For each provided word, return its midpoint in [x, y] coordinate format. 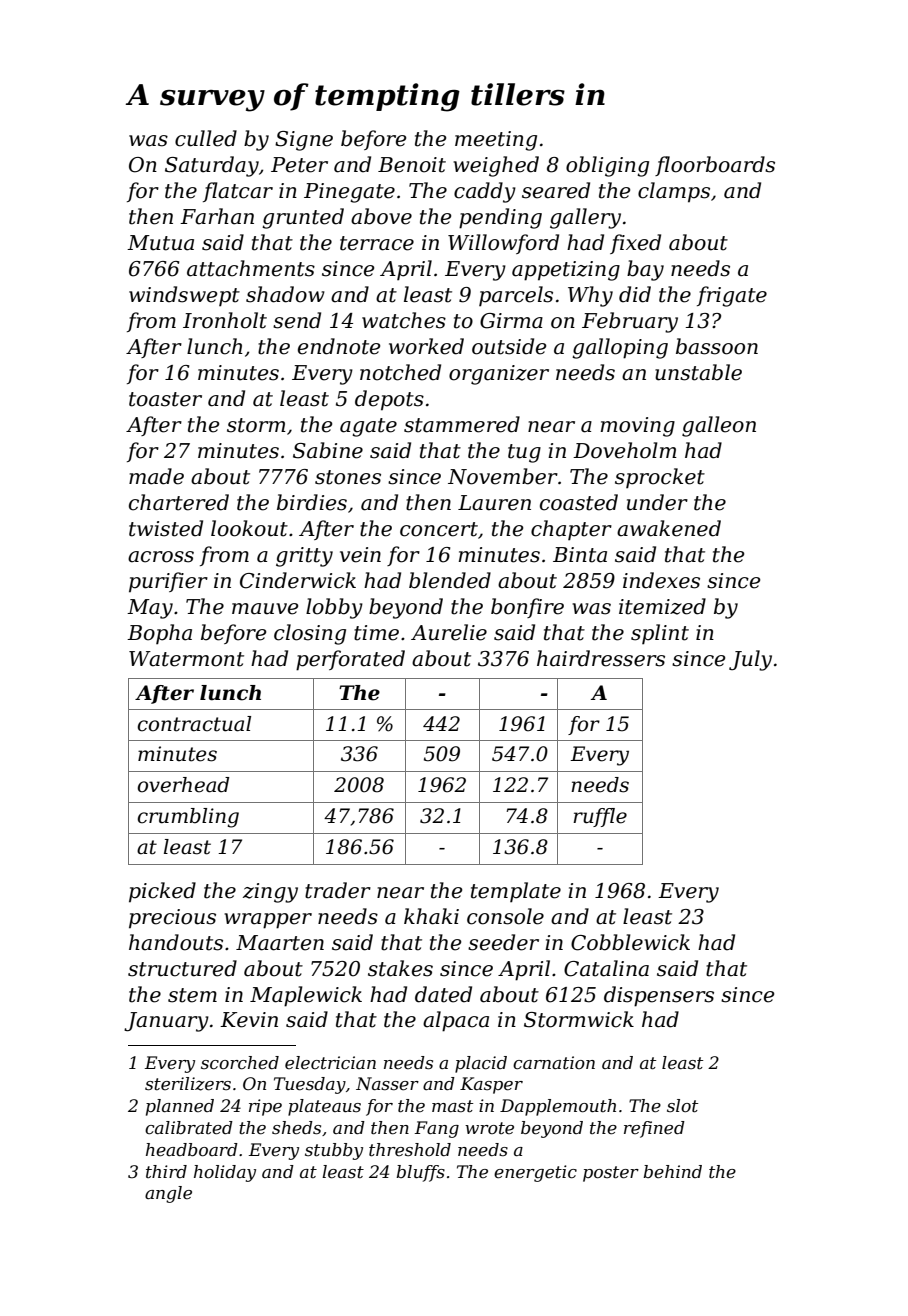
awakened [669, 528]
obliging [607, 166]
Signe [304, 141]
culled [206, 138]
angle [168, 1194]
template [516, 892]
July [750, 660]
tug [524, 453]
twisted [166, 528]
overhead [183, 785]
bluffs [420, 1173]
